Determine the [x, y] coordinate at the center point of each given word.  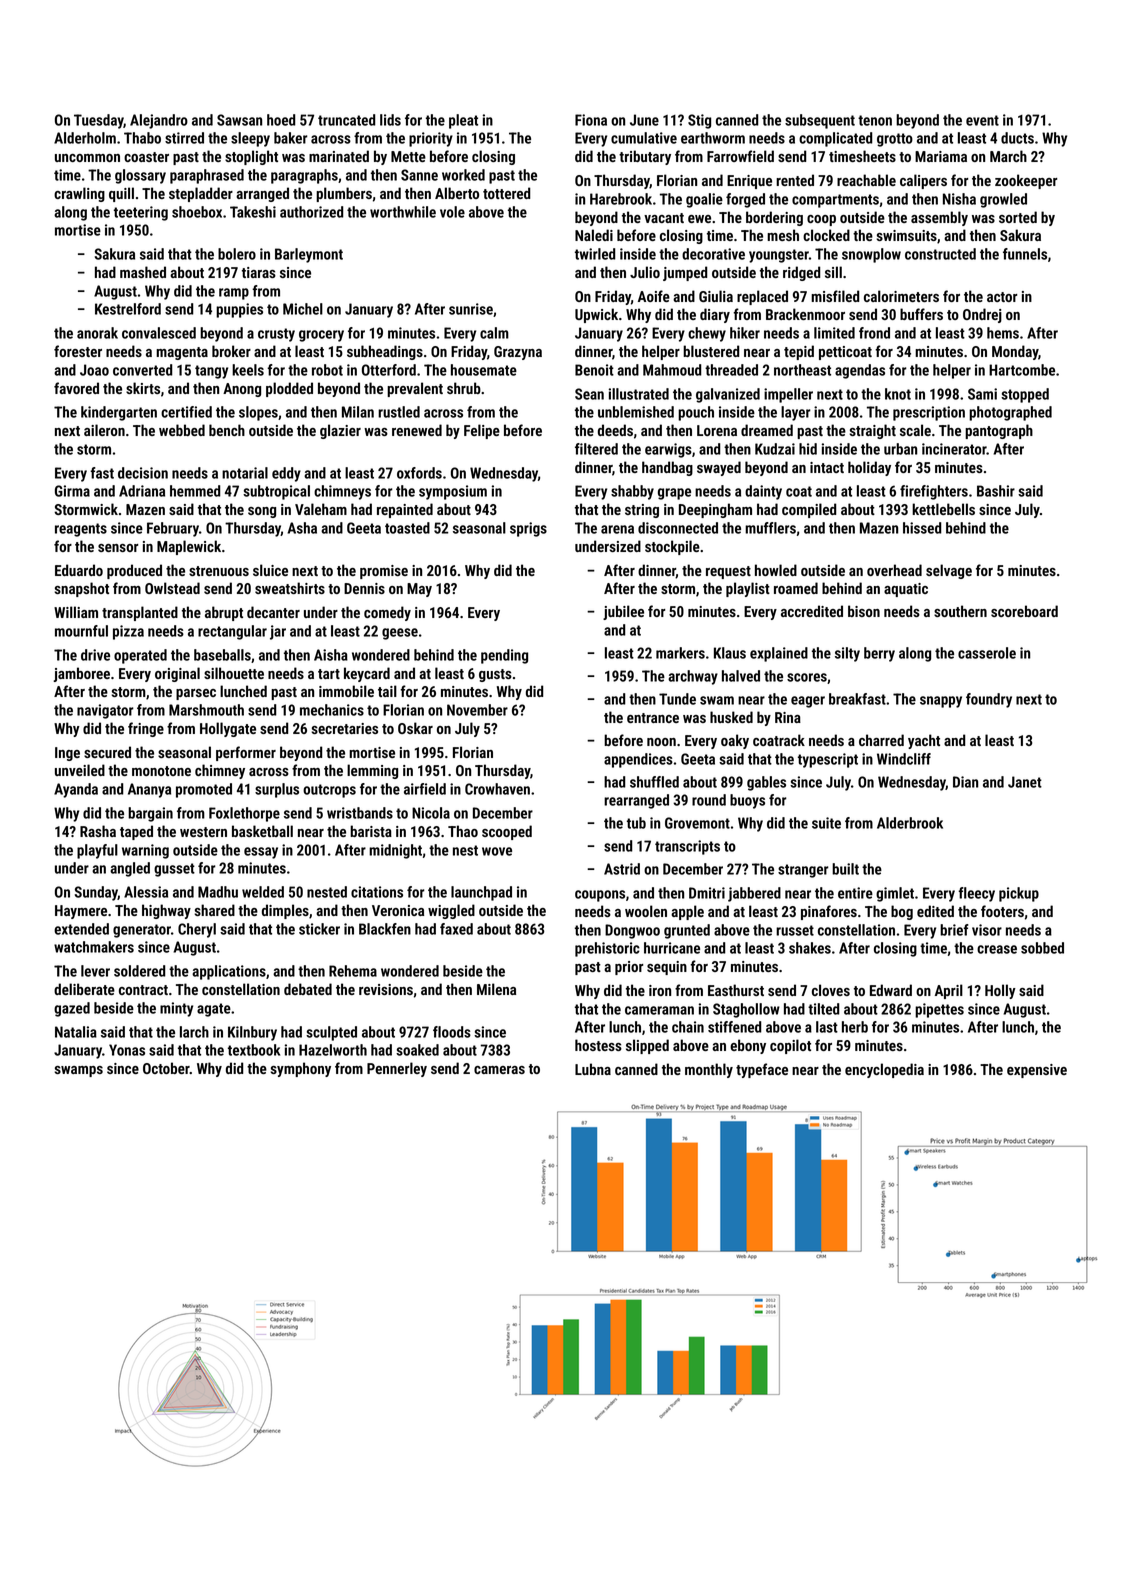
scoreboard [1024, 611]
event [982, 120]
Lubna [593, 1069]
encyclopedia [884, 1070]
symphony [300, 1069]
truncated [347, 120]
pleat [463, 121]
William [76, 612]
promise [384, 572]
